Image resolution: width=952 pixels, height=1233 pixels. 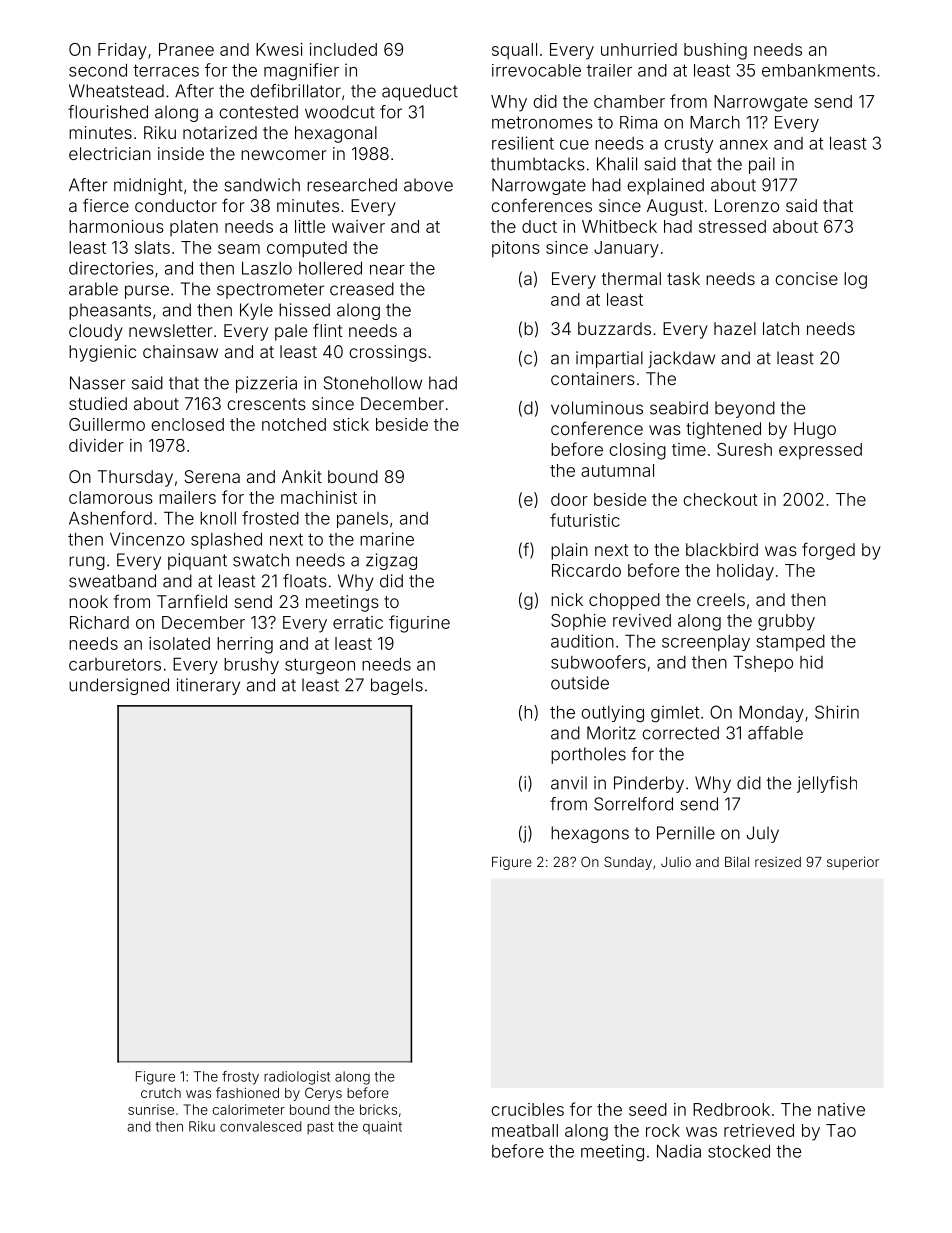 I want to click on undersigned, so click(x=119, y=686).
